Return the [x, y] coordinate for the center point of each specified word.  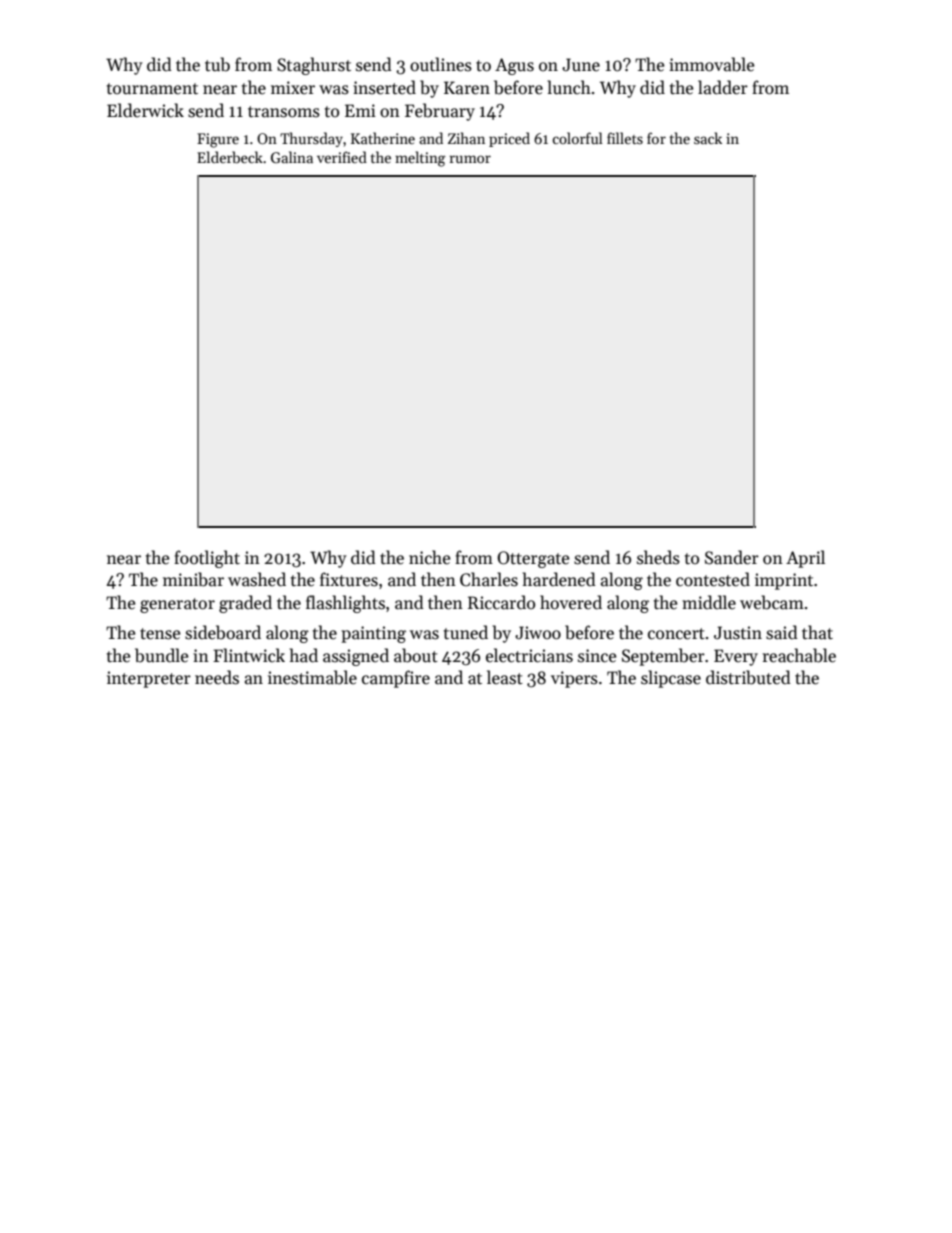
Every [736, 657]
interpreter [149, 679]
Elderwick [145, 110]
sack [708, 138]
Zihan [466, 138]
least [505, 677]
